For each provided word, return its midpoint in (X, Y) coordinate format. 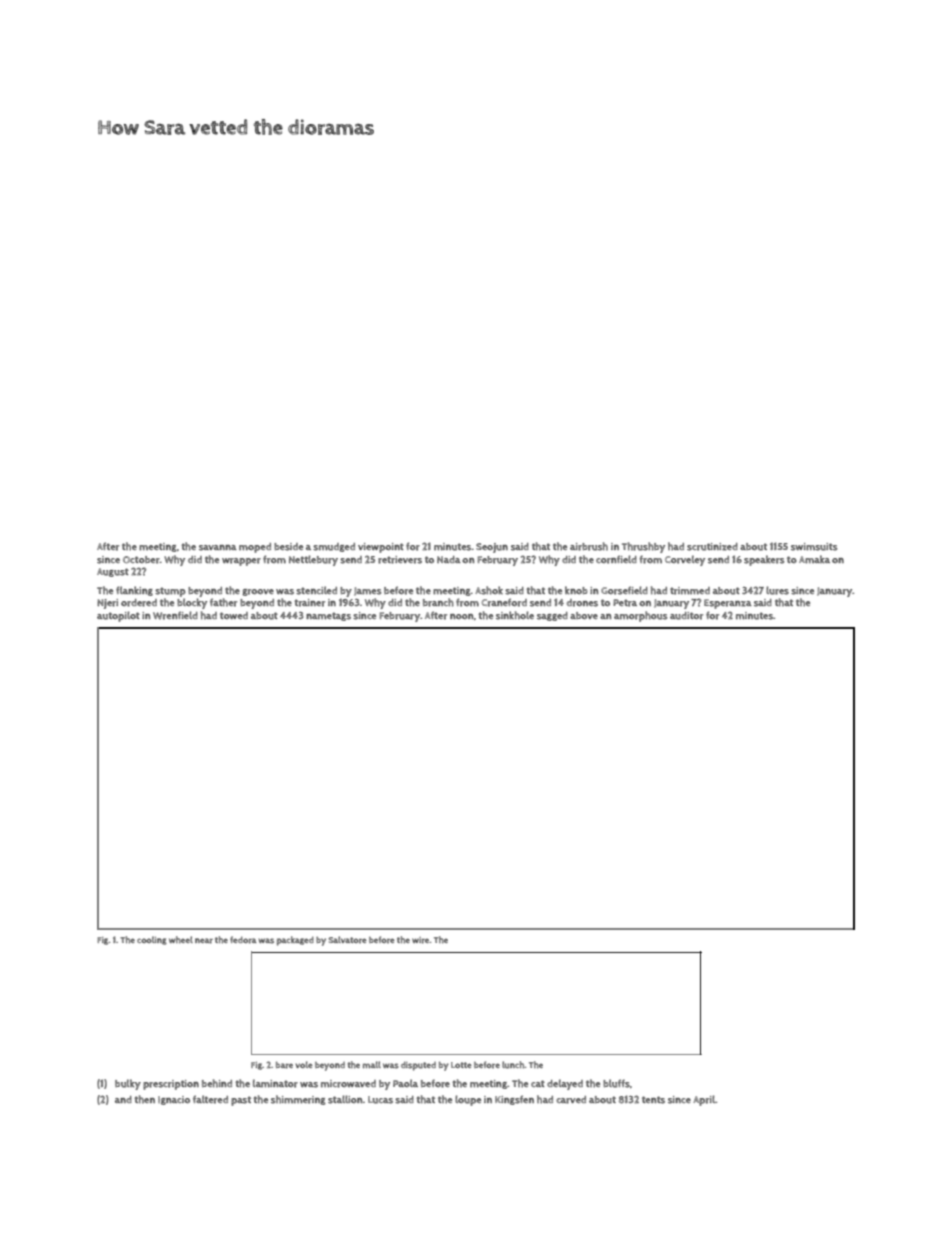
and (123, 1099)
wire (420, 940)
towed (234, 615)
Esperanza (728, 604)
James (367, 591)
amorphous (640, 616)
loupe (468, 1100)
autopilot (118, 616)
